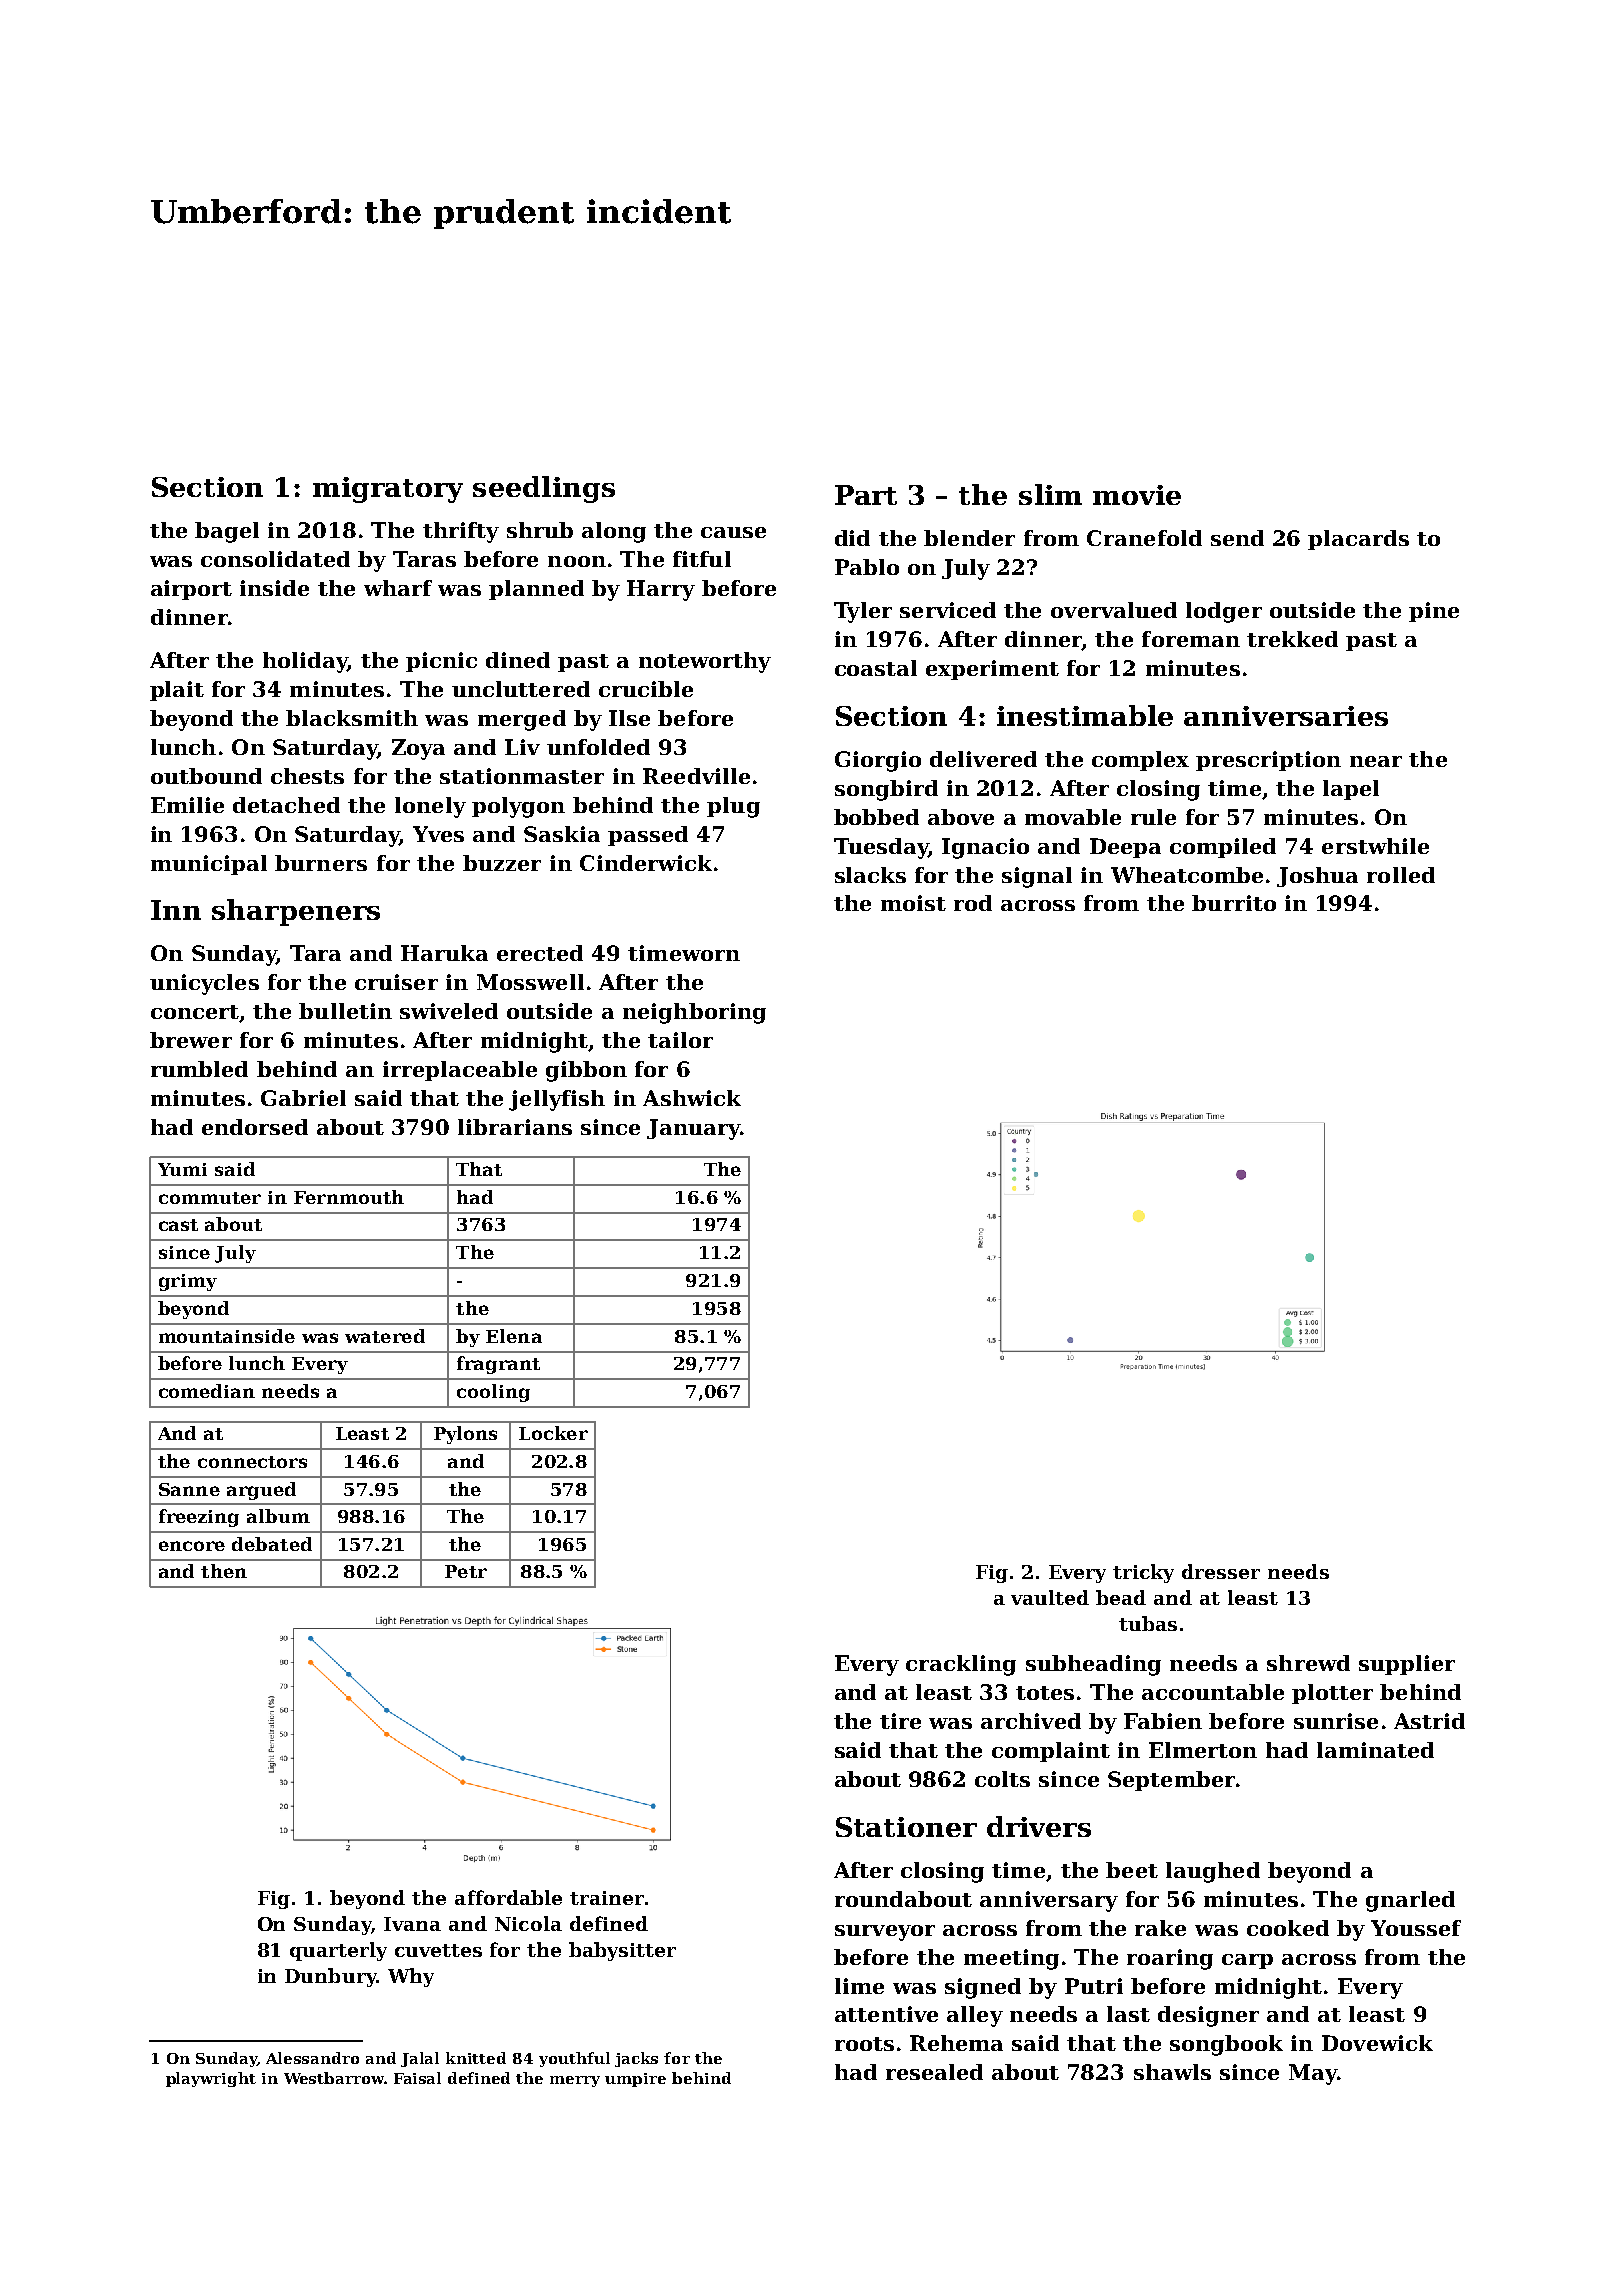 The height and width of the screenshot is (2292, 1620). What do you see at coordinates (1401, 875) in the screenshot?
I see `rolled` at bounding box center [1401, 875].
